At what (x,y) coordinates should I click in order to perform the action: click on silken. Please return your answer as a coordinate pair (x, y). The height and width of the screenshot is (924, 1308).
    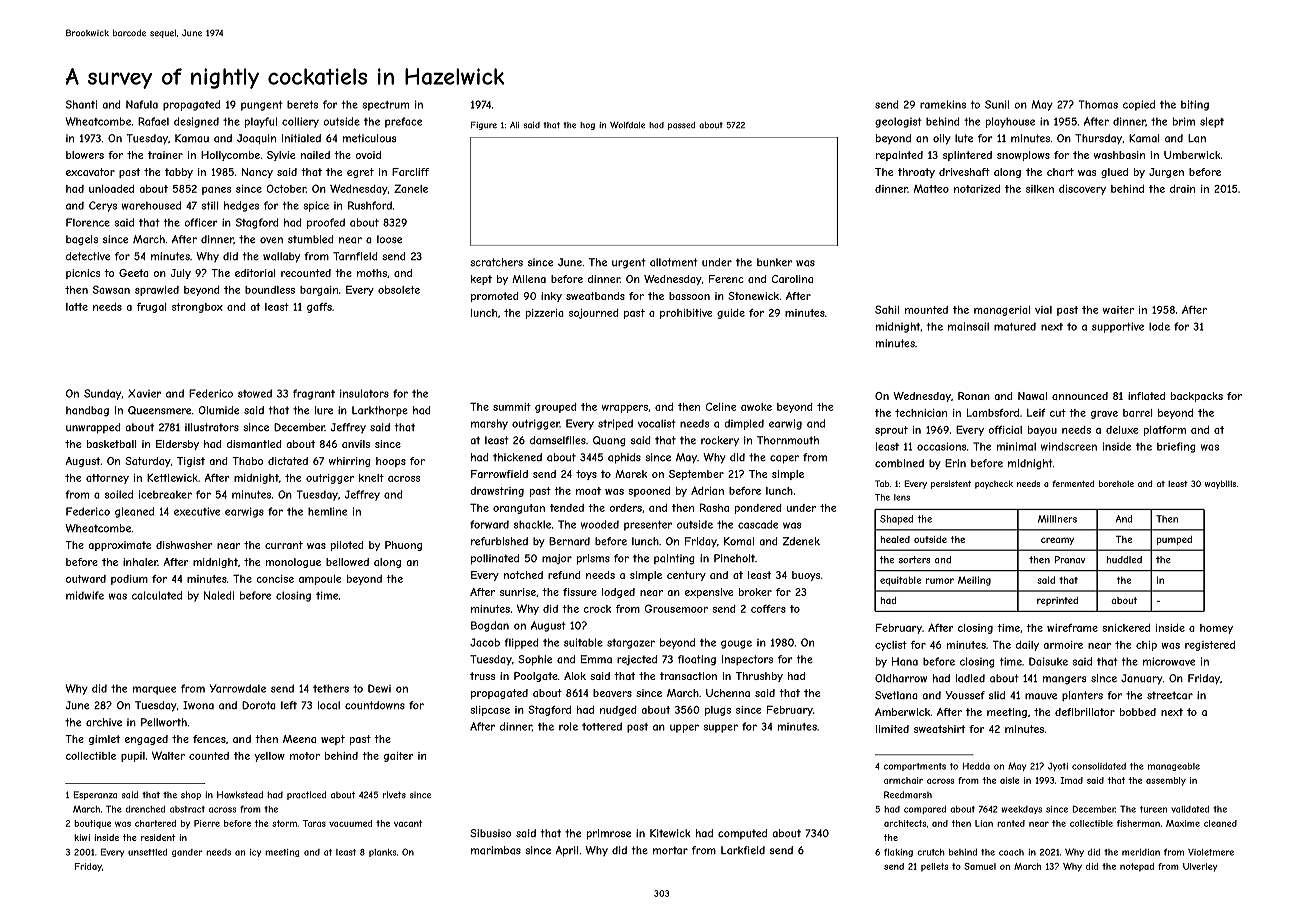
    Looking at the image, I should click on (1040, 189).
